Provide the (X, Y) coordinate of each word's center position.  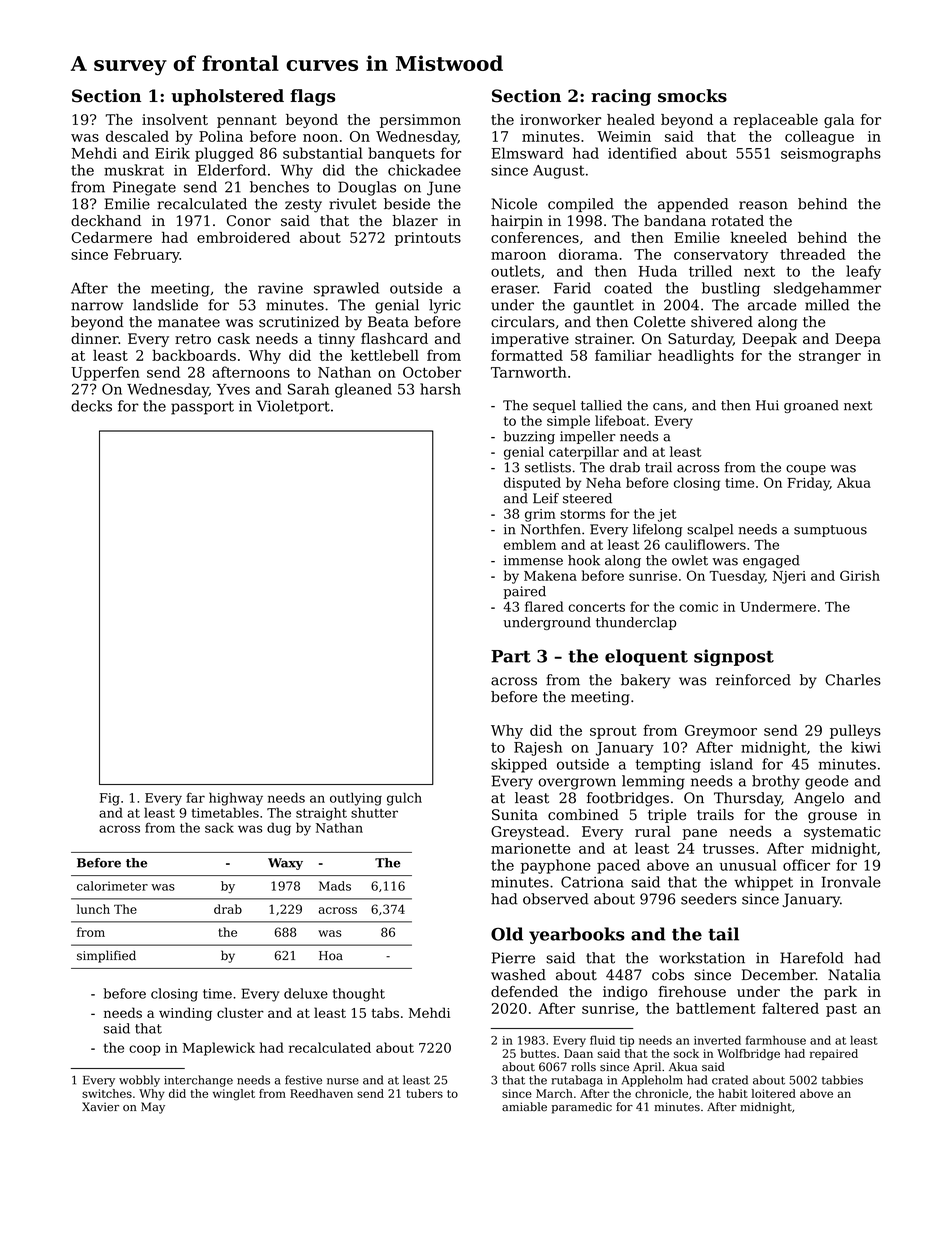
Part (511, 656)
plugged (224, 154)
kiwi (866, 747)
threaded (813, 254)
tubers (424, 1093)
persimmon (420, 121)
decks (91, 406)
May (153, 1108)
